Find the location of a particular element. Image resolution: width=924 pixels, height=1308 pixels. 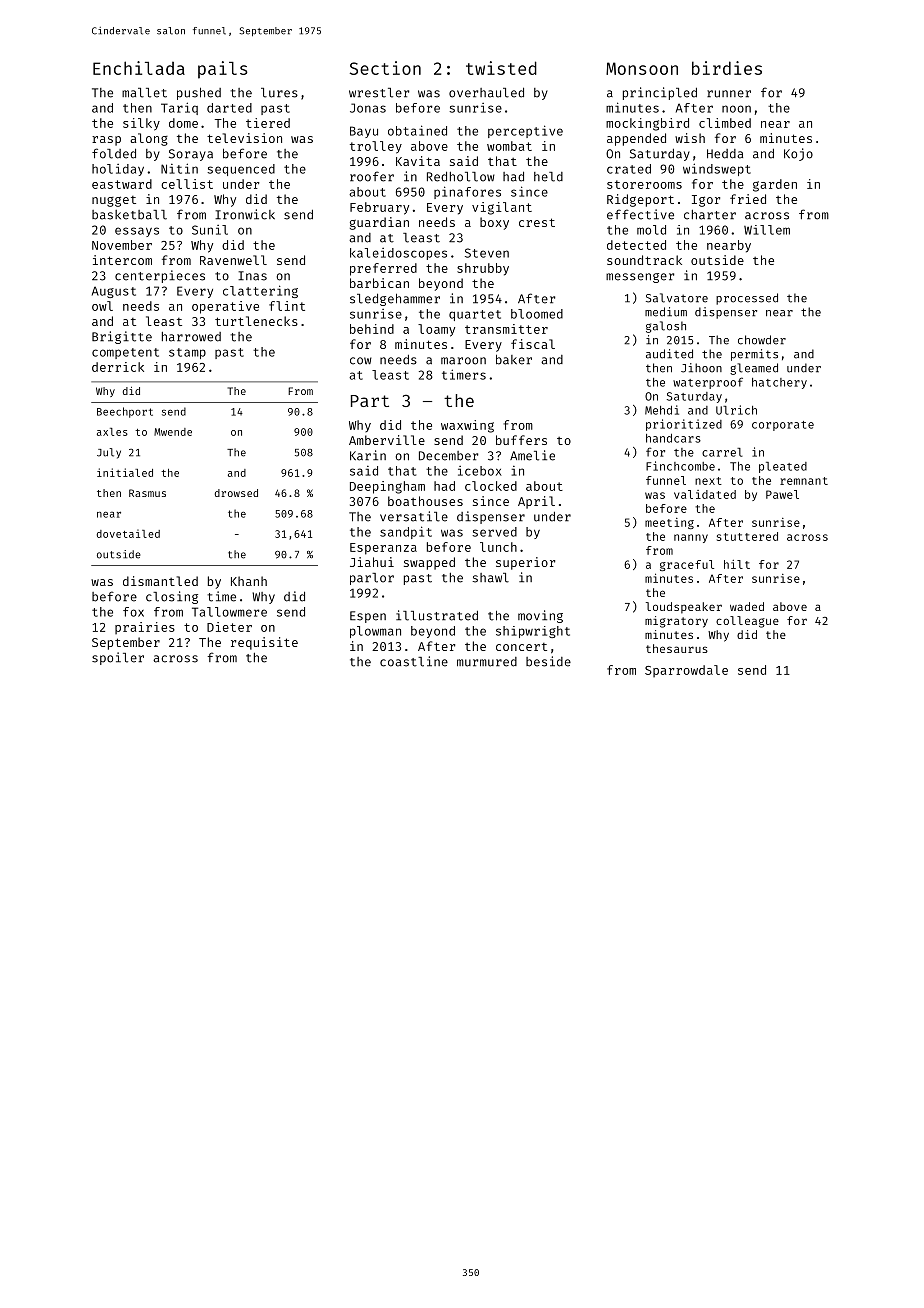

birdies is located at coordinates (727, 68).
